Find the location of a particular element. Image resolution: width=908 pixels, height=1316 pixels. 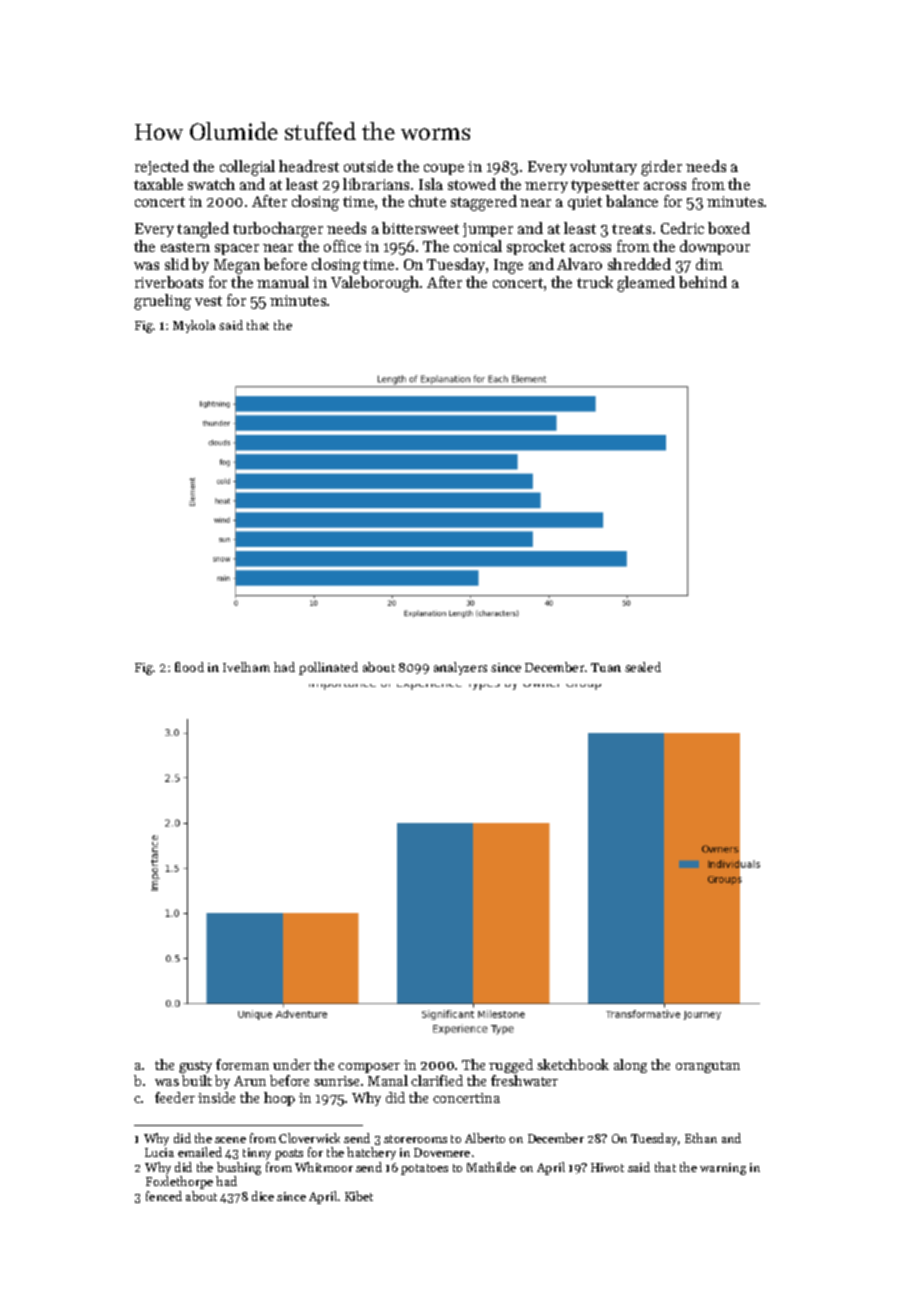

Ivelham is located at coordinates (246, 667).
